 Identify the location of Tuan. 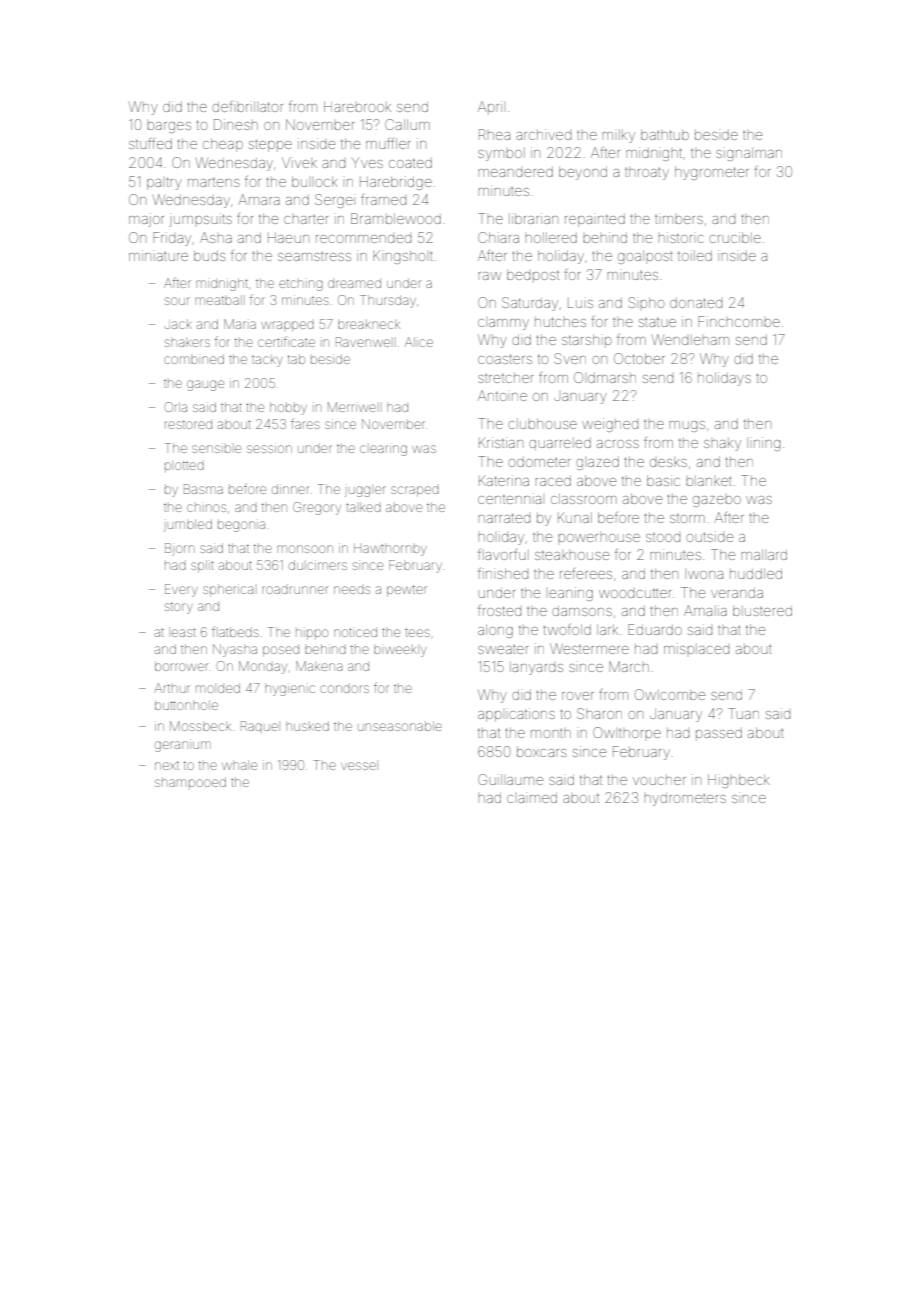
(743, 713).
